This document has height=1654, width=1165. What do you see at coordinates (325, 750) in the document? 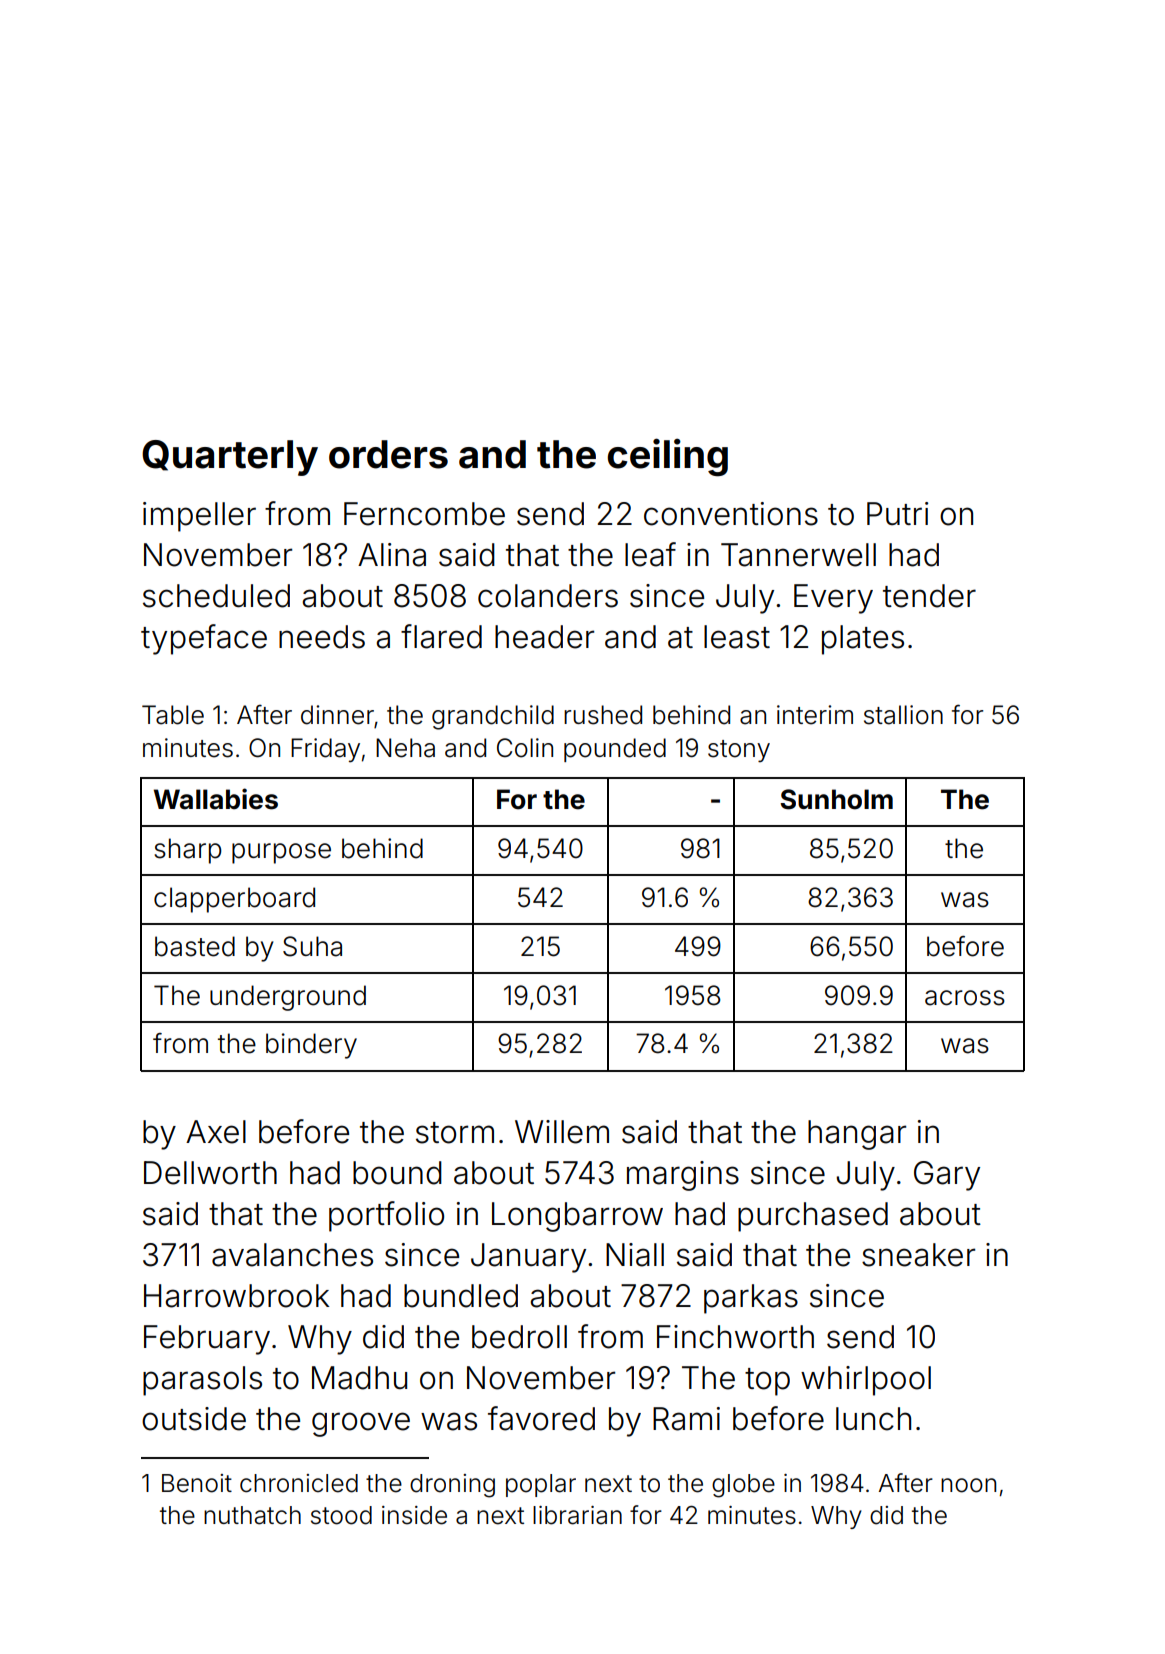
I see `Friday` at bounding box center [325, 750].
